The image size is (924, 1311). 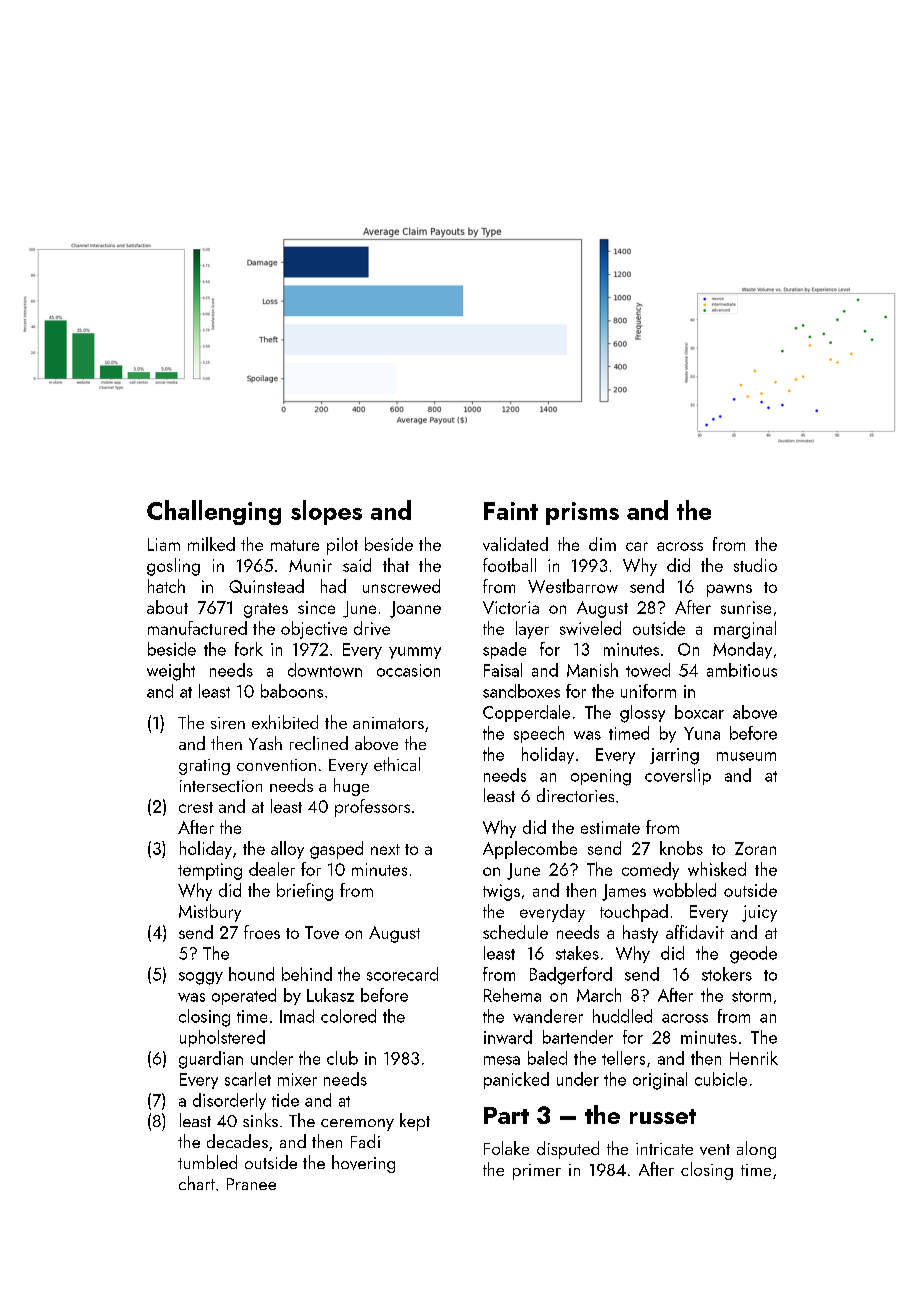 I want to click on estimate, so click(x=610, y=827).
